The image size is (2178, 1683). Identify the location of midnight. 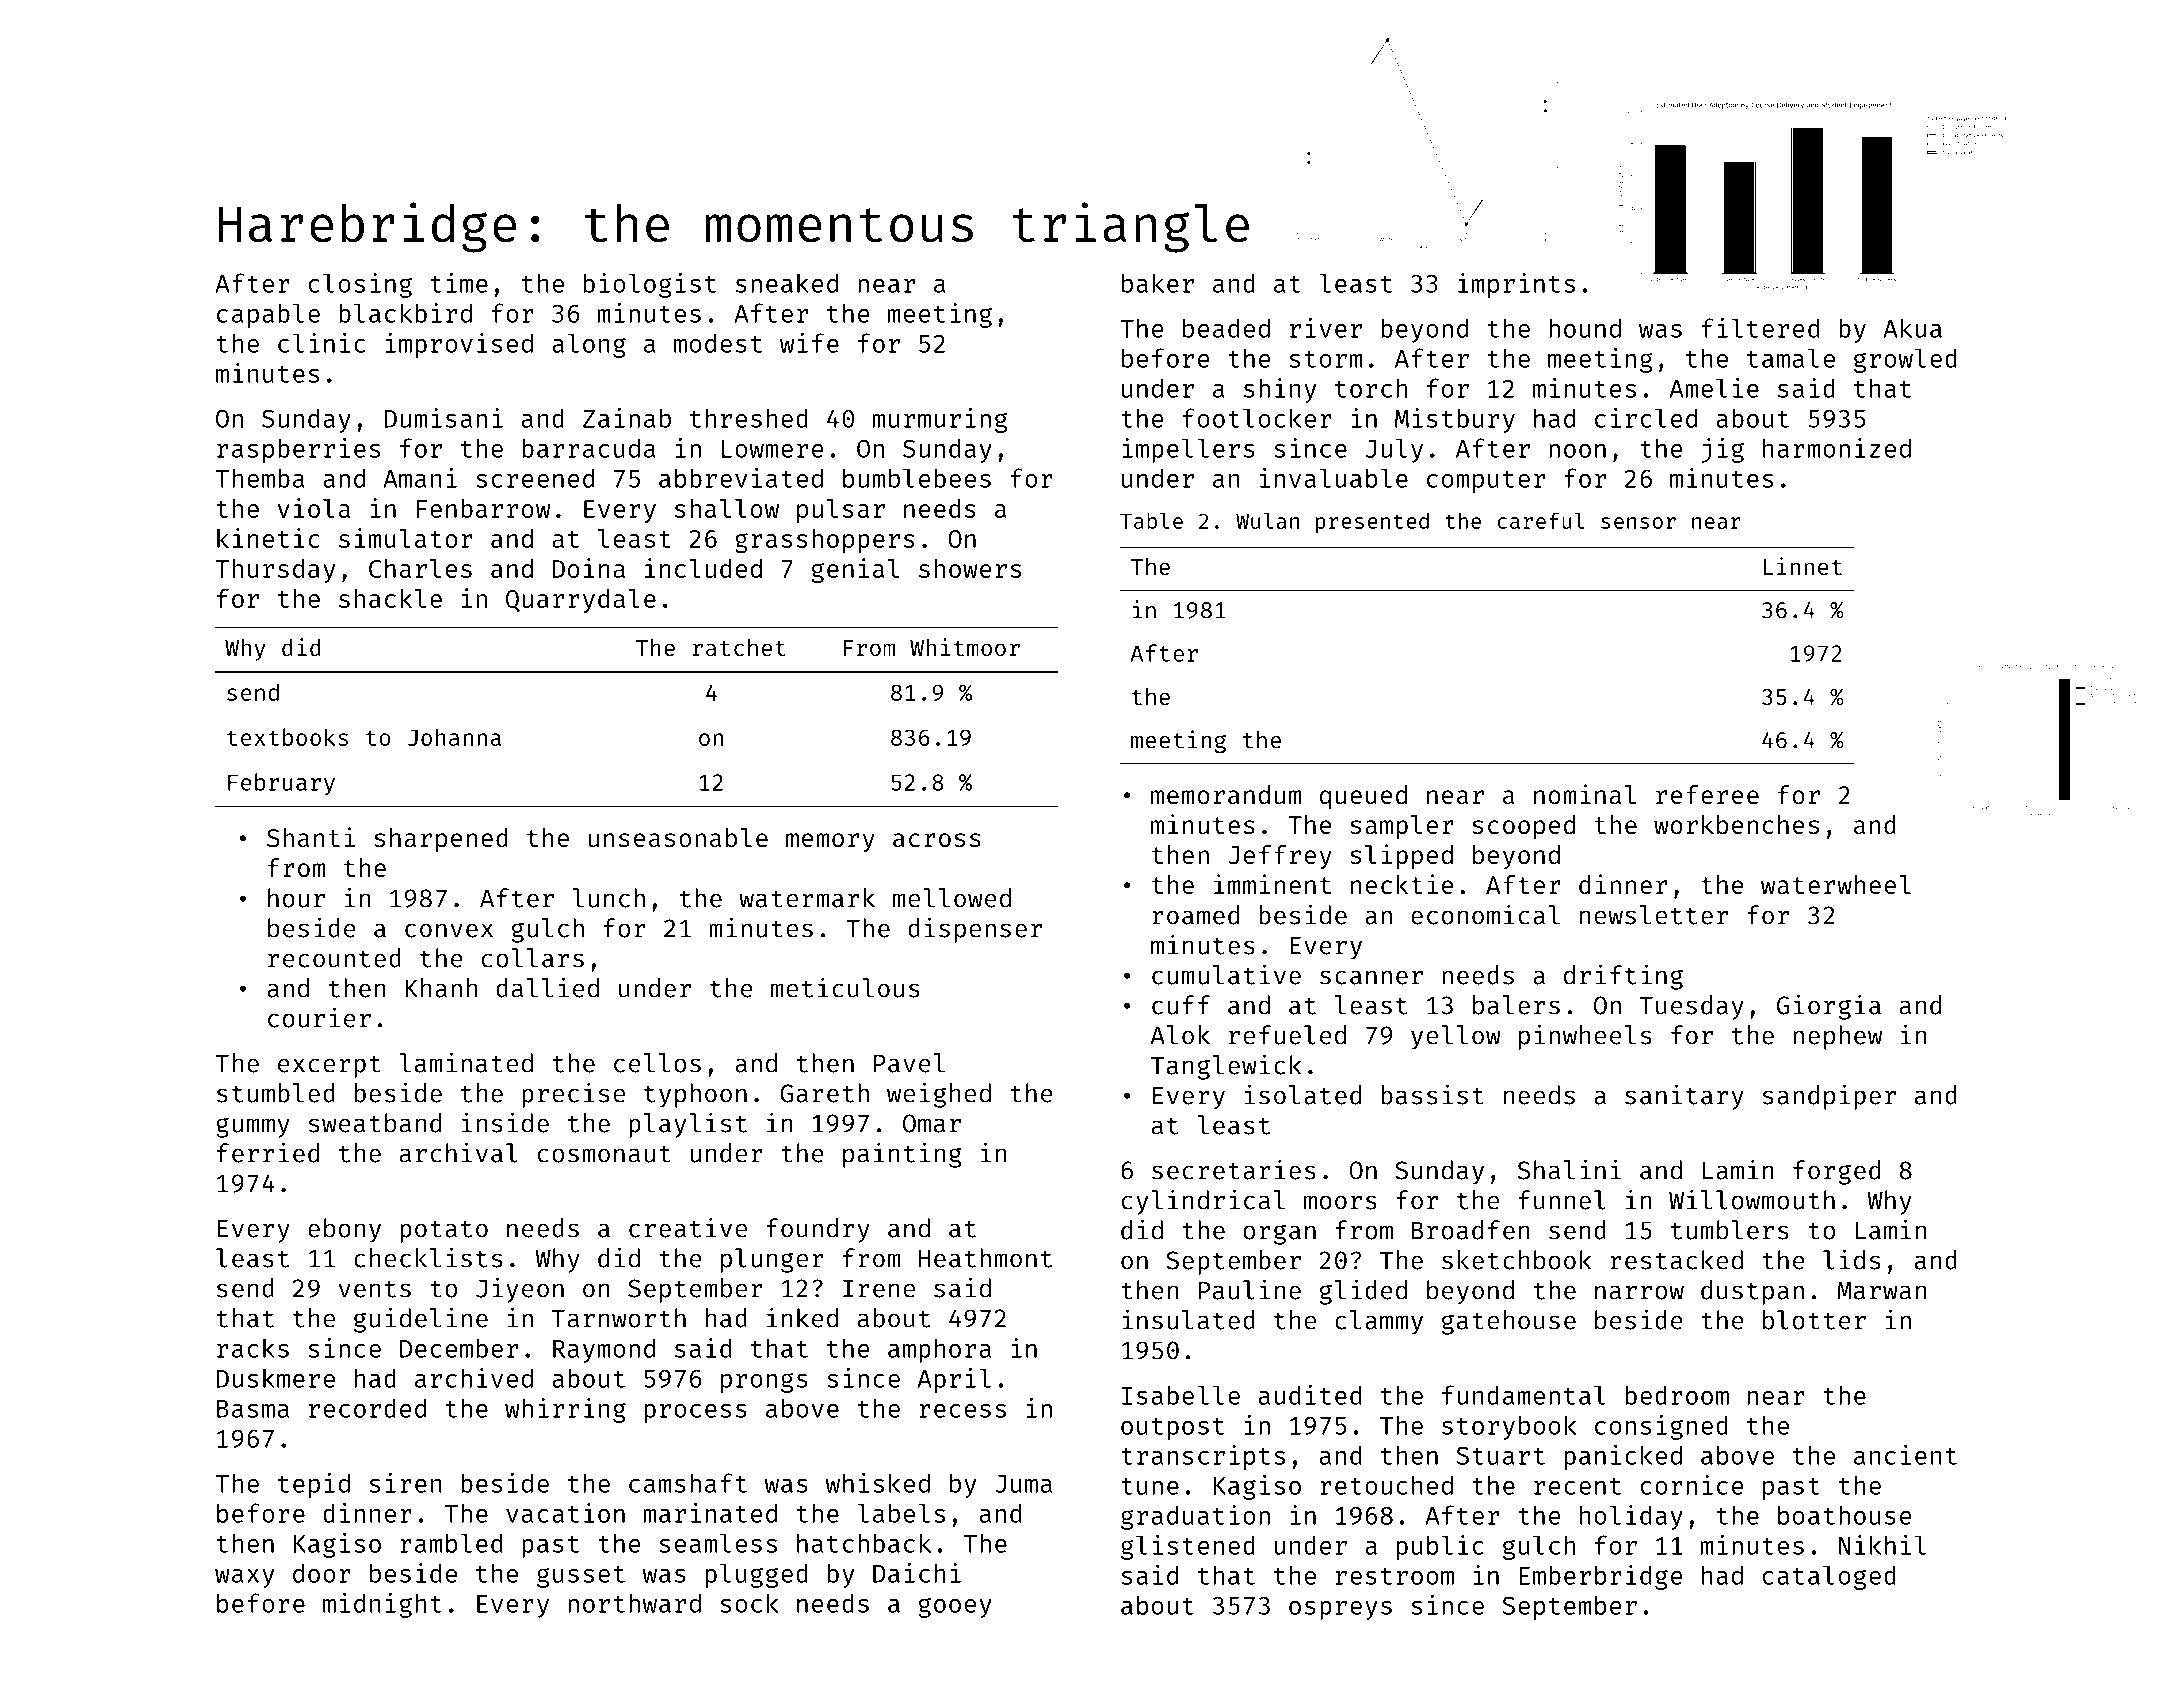
(382, 1605).
